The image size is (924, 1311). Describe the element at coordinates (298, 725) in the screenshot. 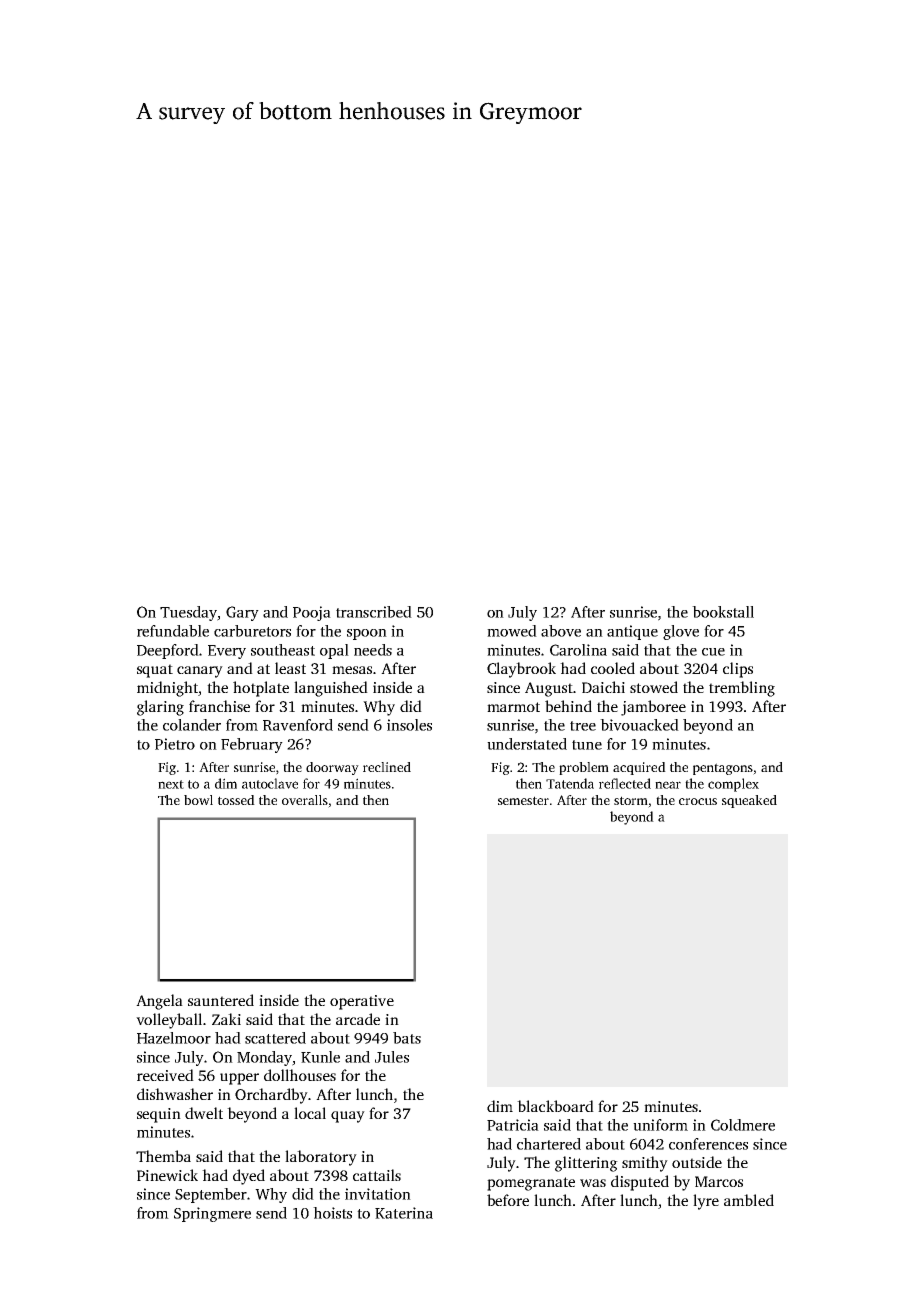

I see `Ravenford` at that location.
